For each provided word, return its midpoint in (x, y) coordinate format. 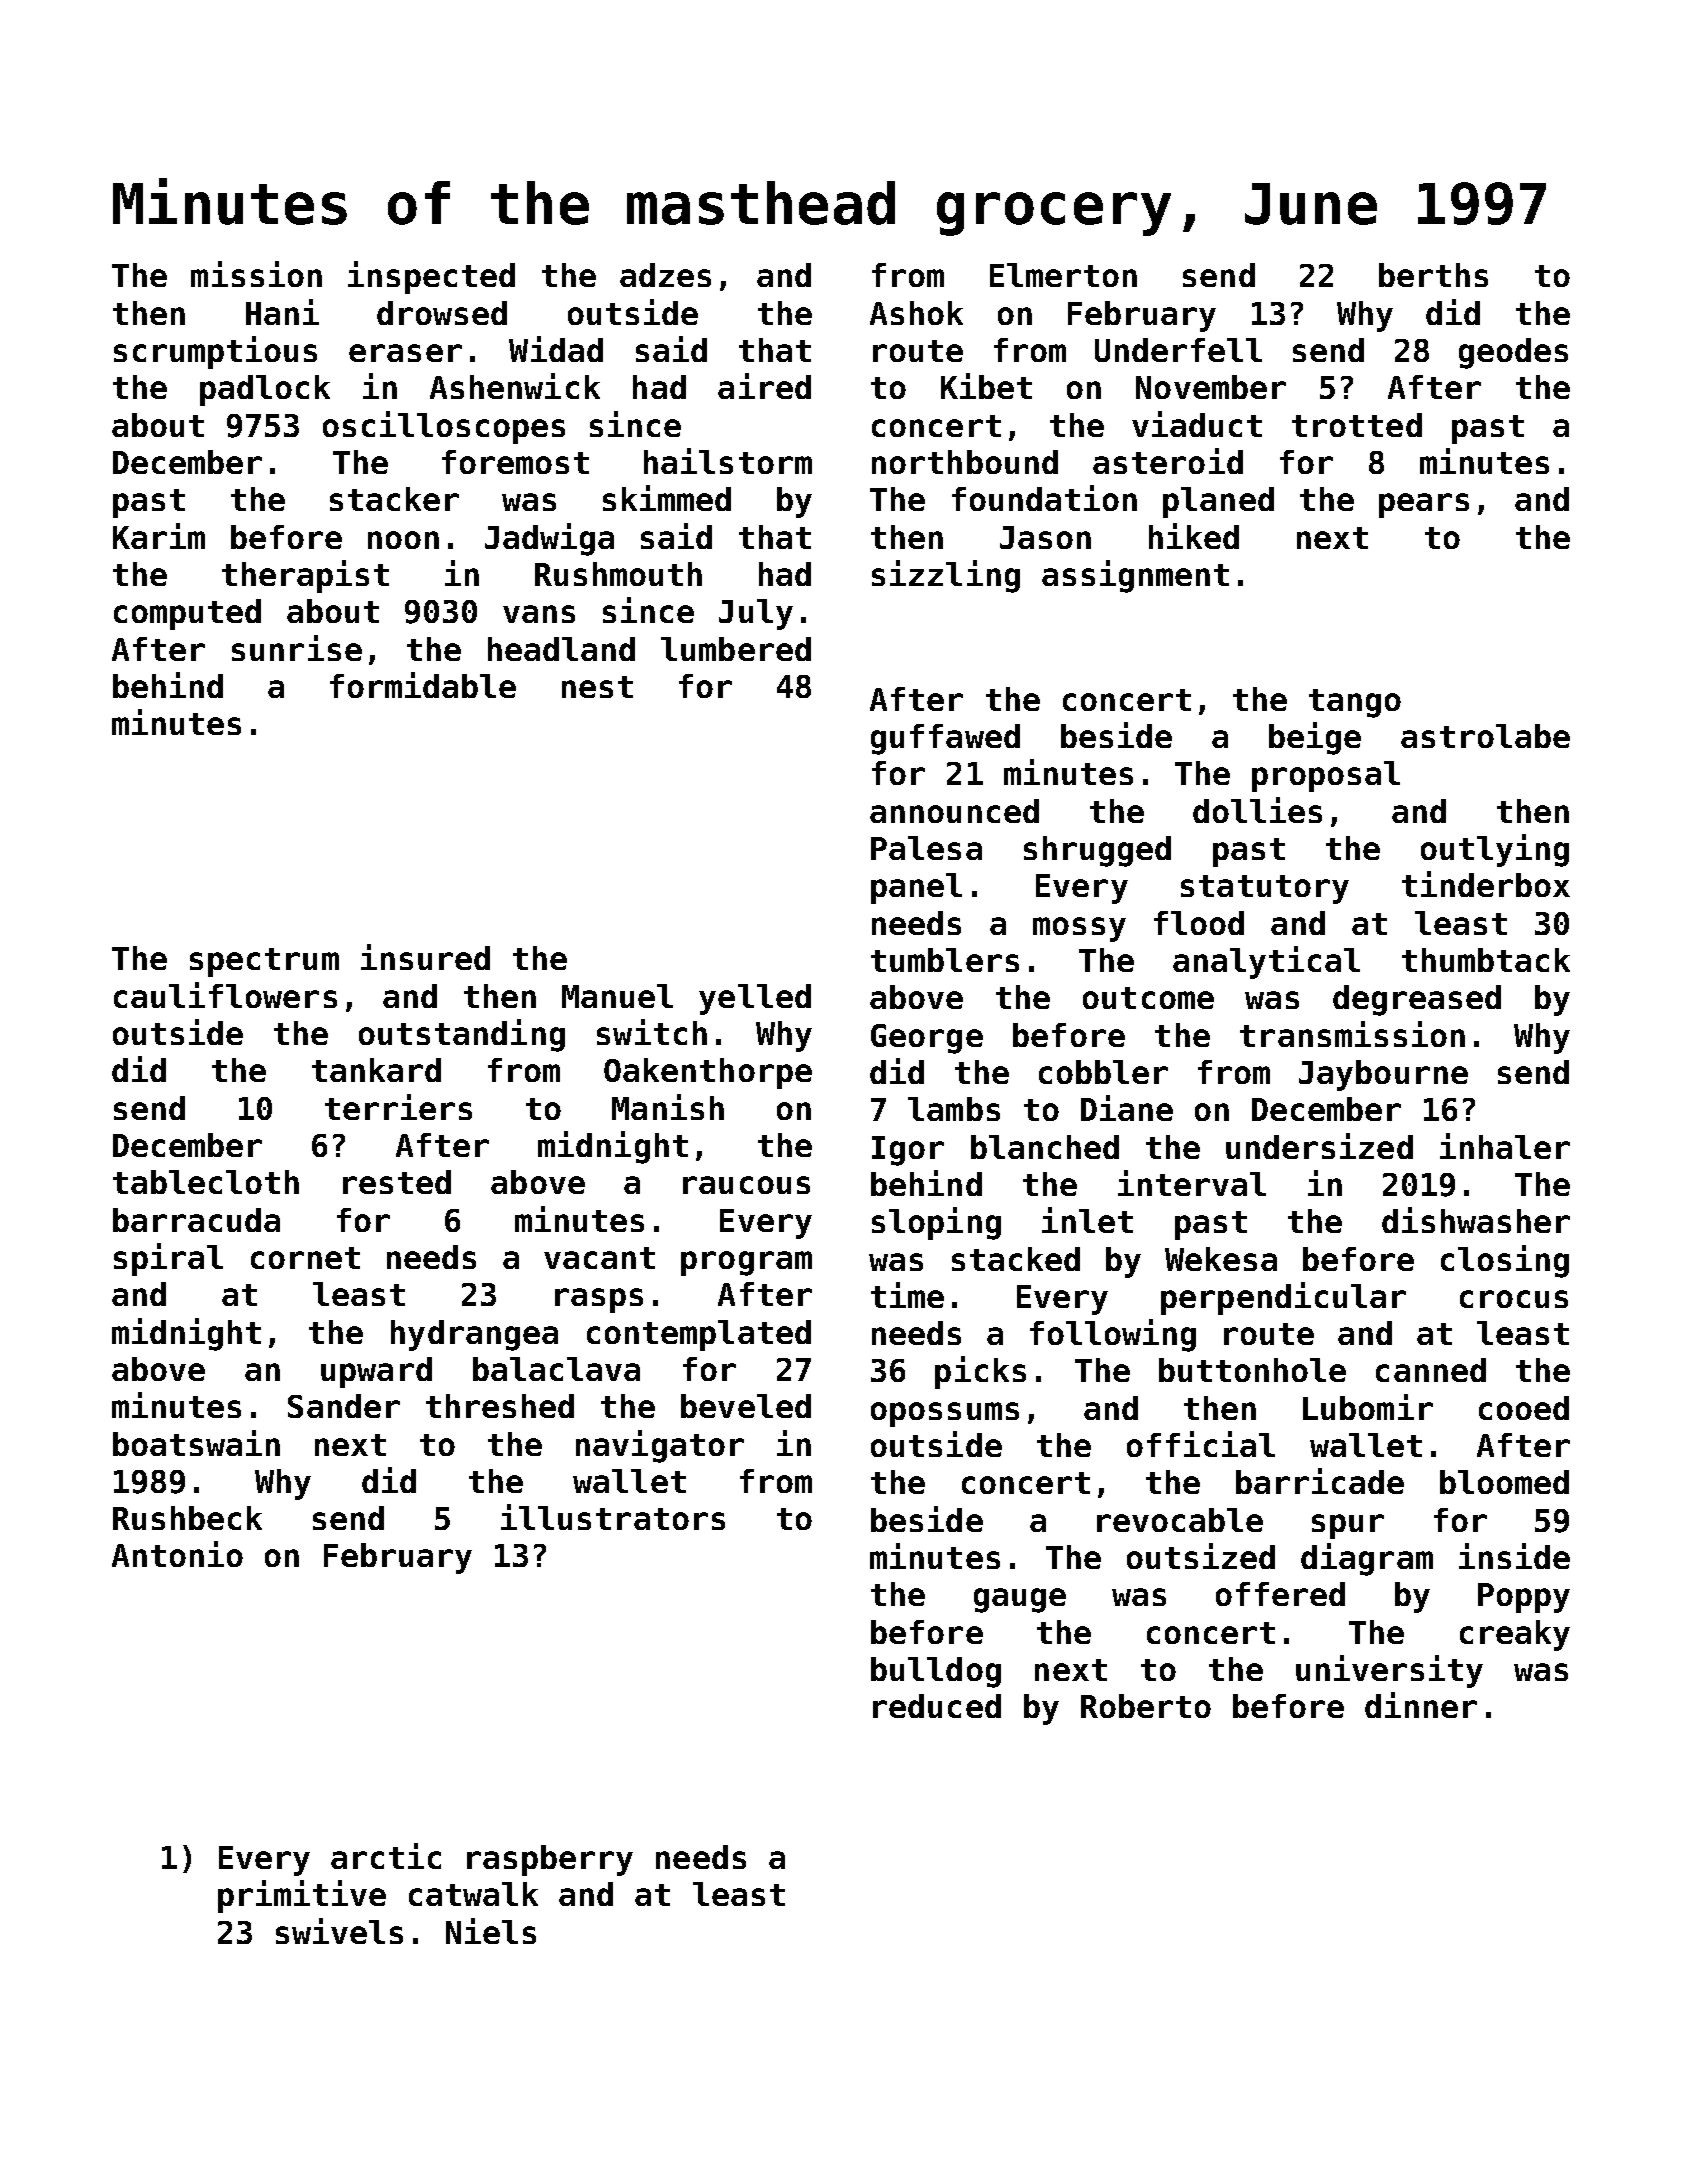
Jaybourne (1383, 1075)
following (1113, 1335)
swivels (339, 1931)
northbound (965, 462)
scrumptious (215, 352)
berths (1433, 275)
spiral (168, 1259)
